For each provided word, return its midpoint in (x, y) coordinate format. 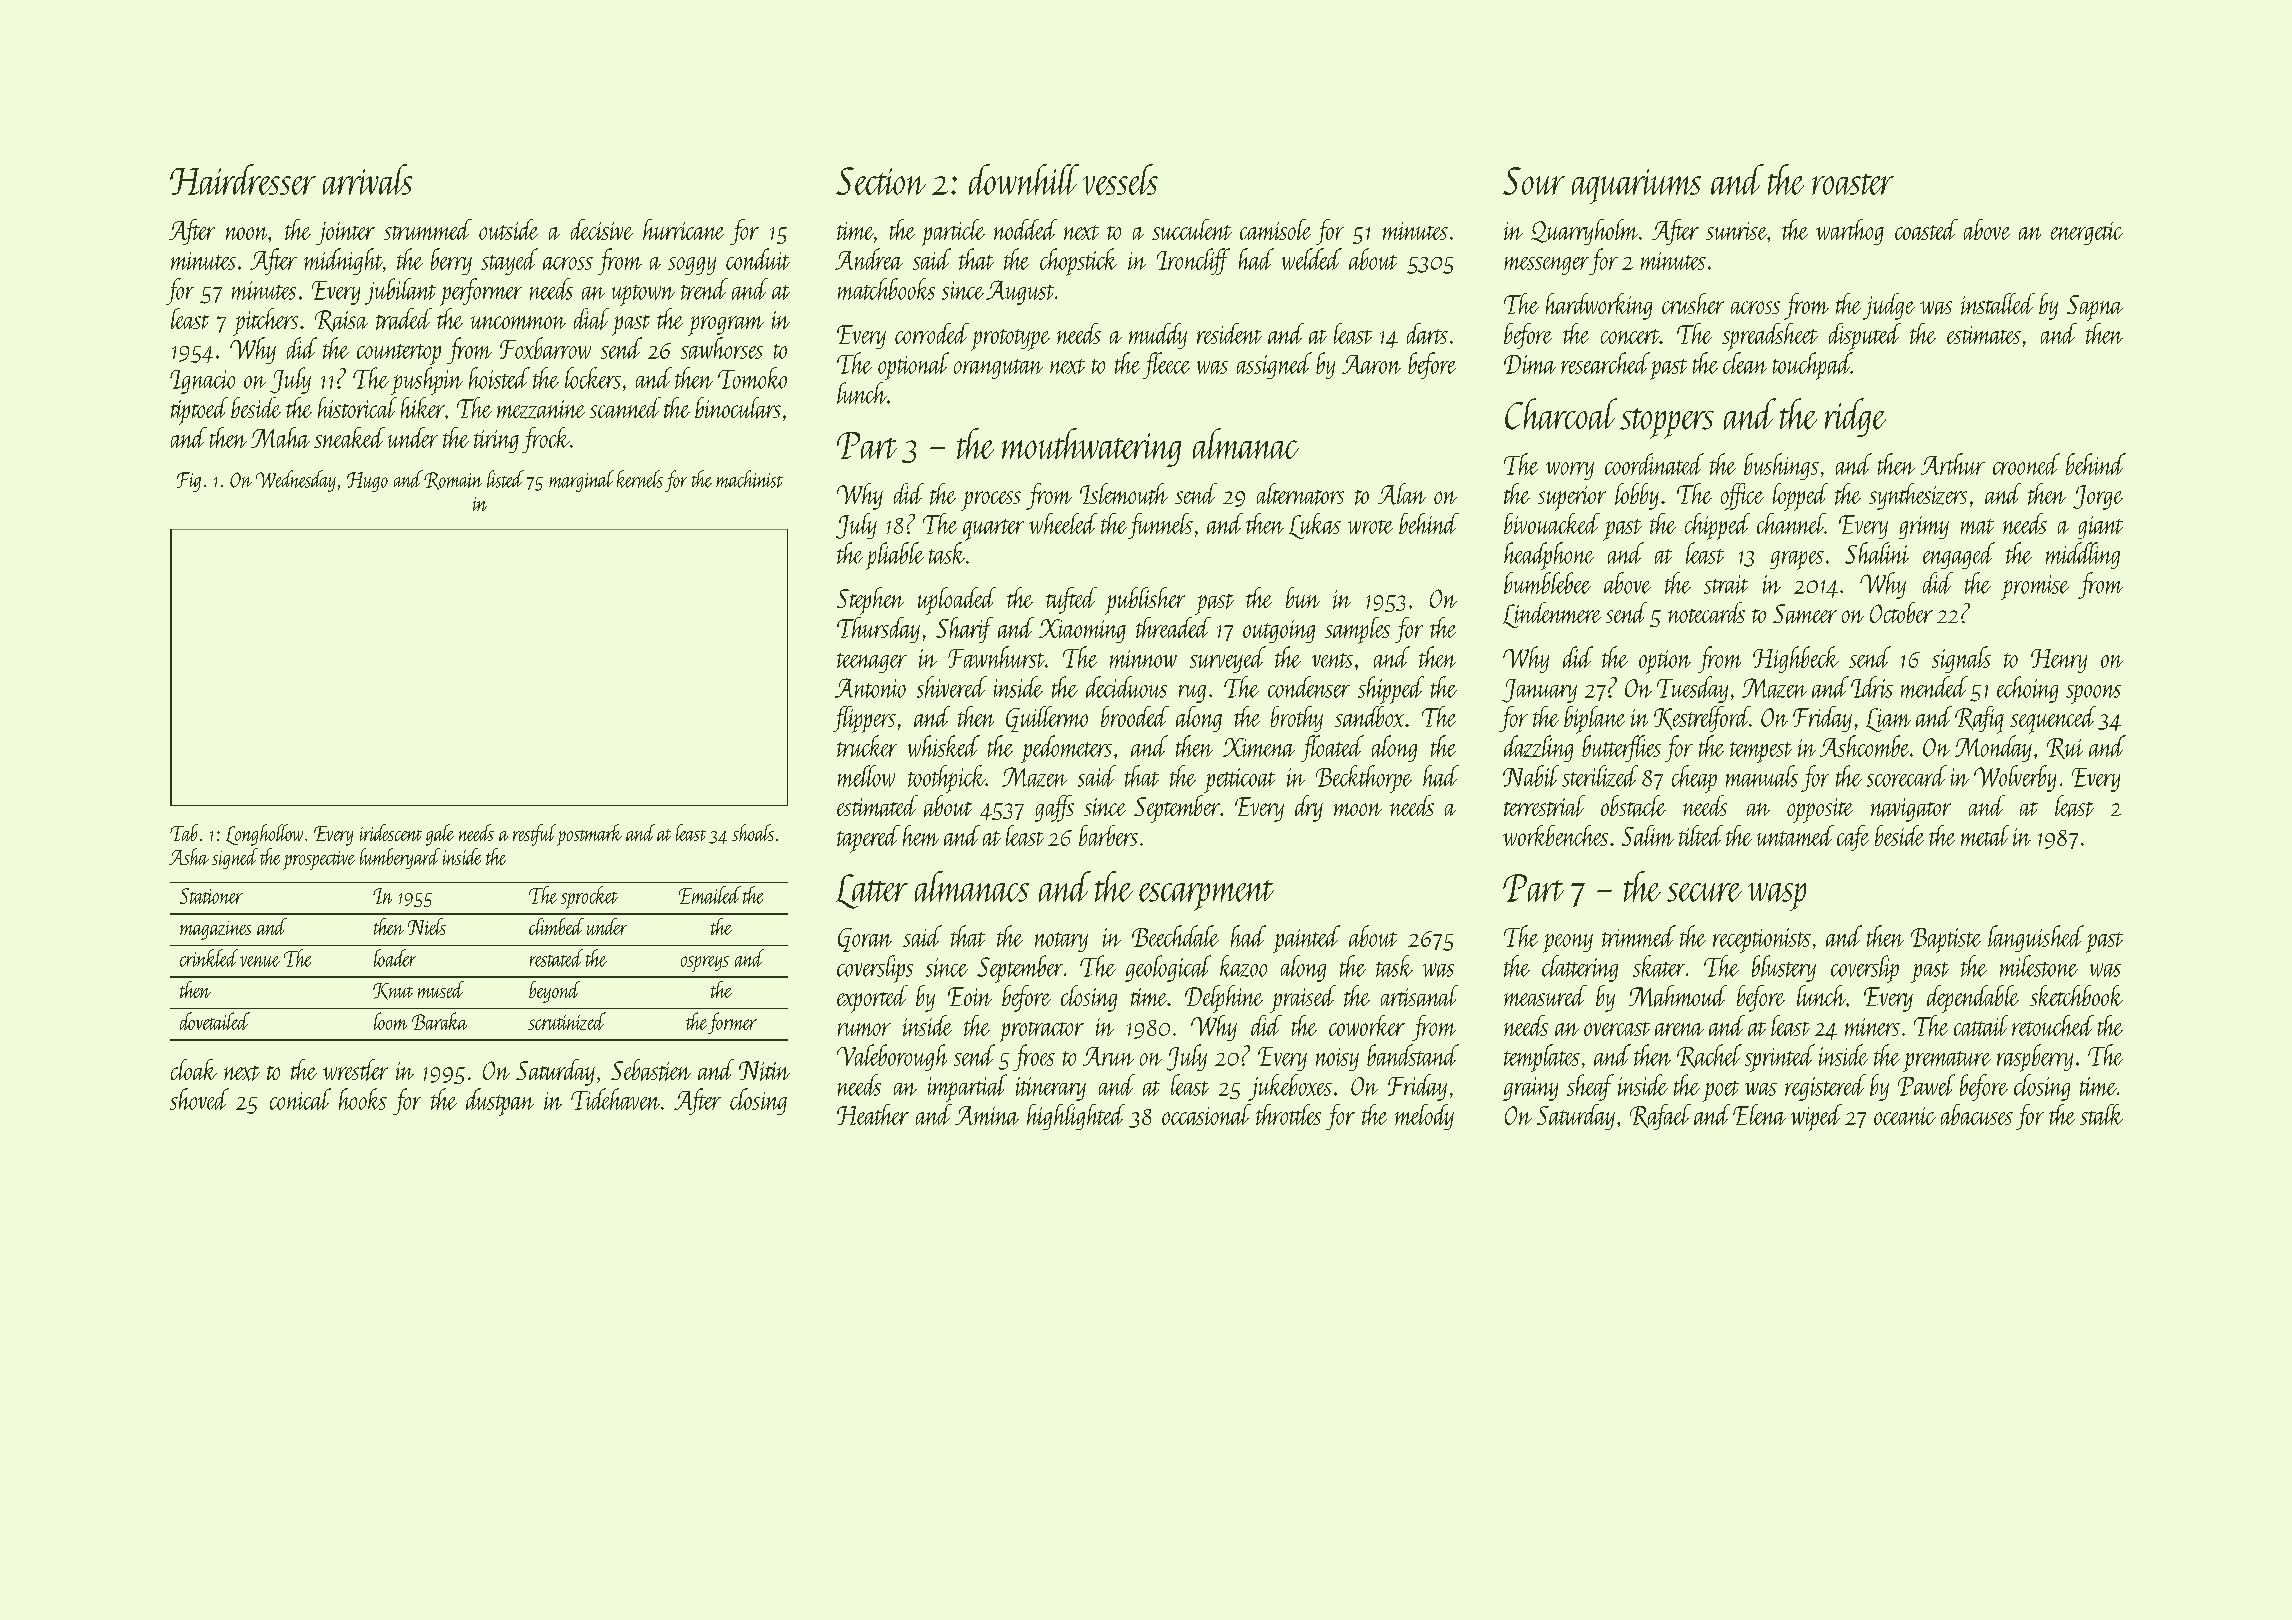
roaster (1853, 184)
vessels (1120, 179)
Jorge (2098, 497)
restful (534, 835)
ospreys (705, 964)
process (991, 501)
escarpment (1206, 895)
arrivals (367, 179)
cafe (1853, 838)
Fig (189, 482)
